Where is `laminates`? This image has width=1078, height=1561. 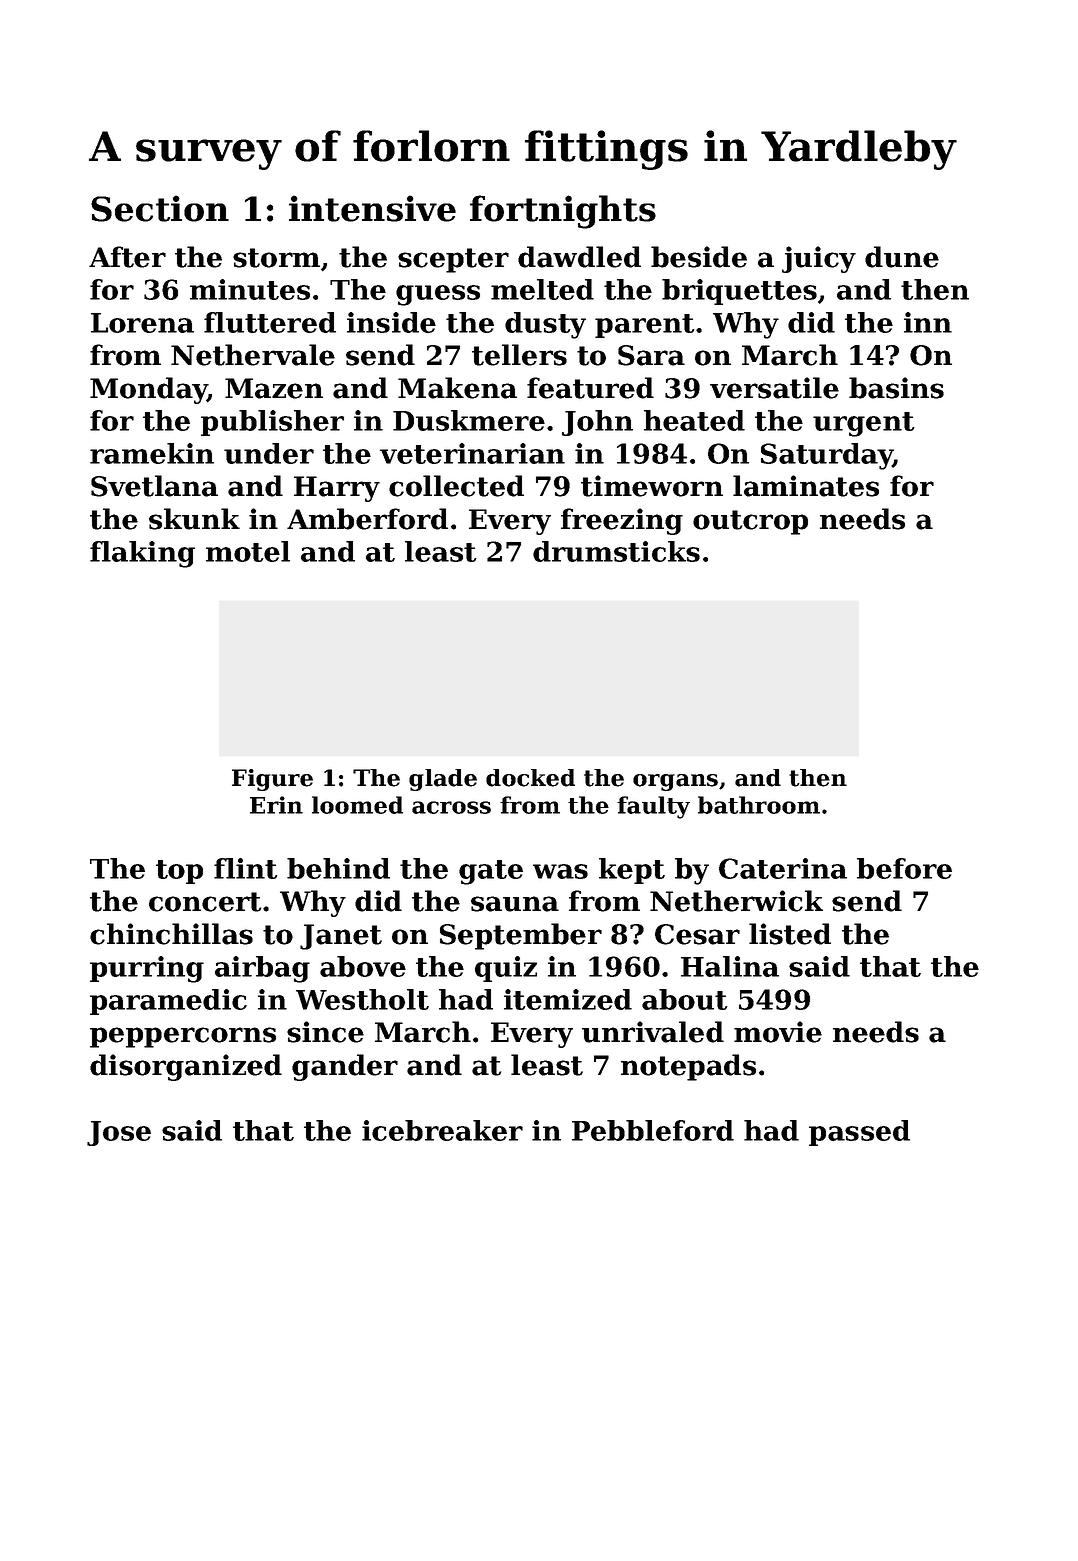
laminates is located at coordinates (806, 486).
